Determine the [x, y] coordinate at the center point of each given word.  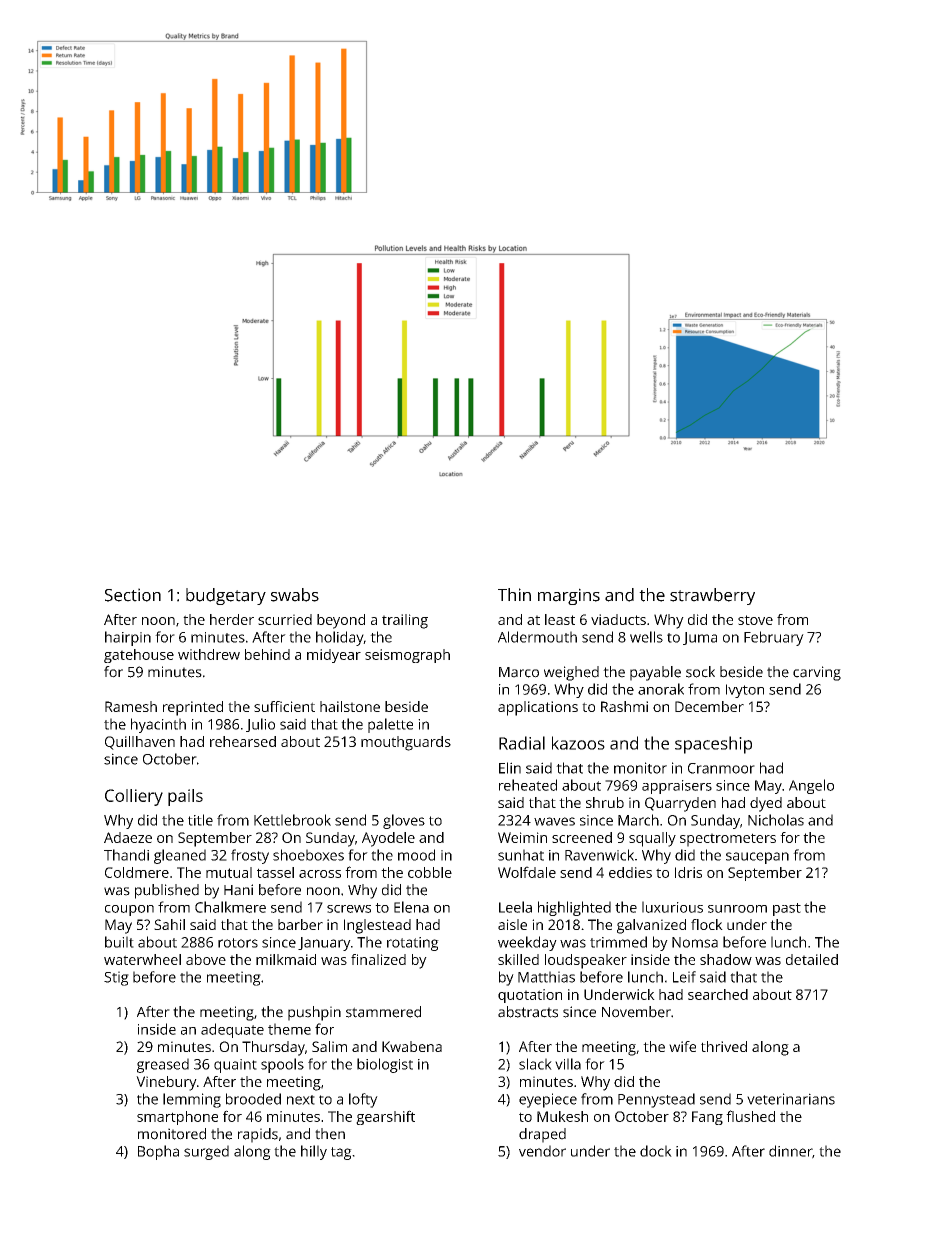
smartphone [177, 1118]
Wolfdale [527, 872]
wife [682, 1046]
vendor [542, 1151]
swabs [295, 595]
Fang [707, 1118]
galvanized [651, 926]
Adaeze [128, 837]
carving [817, 673]
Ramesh [131, 706]
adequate [232, 1030]
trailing [405, 621]
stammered [383, 1012]
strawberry [712, 596]
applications [538, 708]
